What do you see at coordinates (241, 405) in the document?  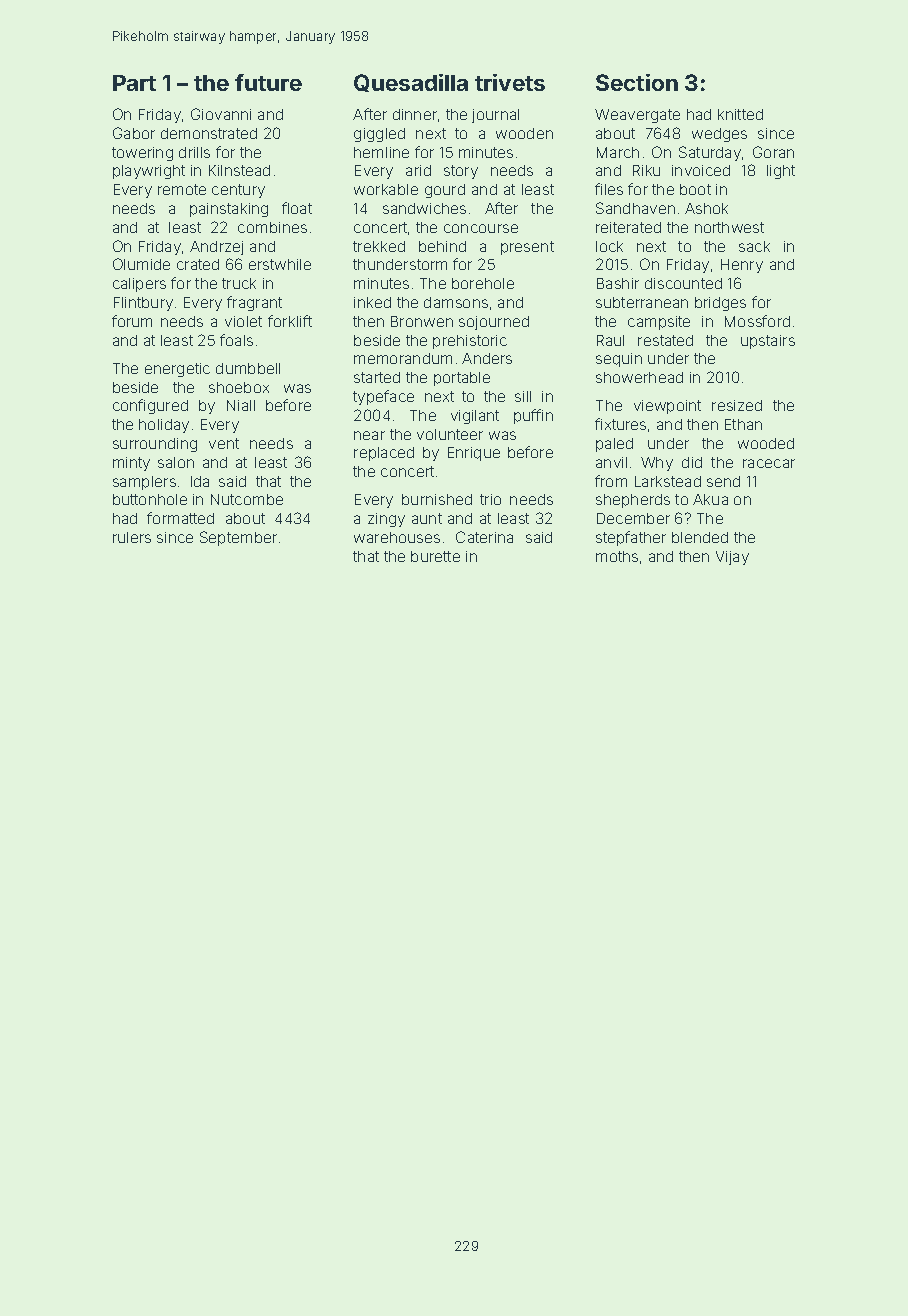 I see `Niall` at bounding box center [241, 405].
